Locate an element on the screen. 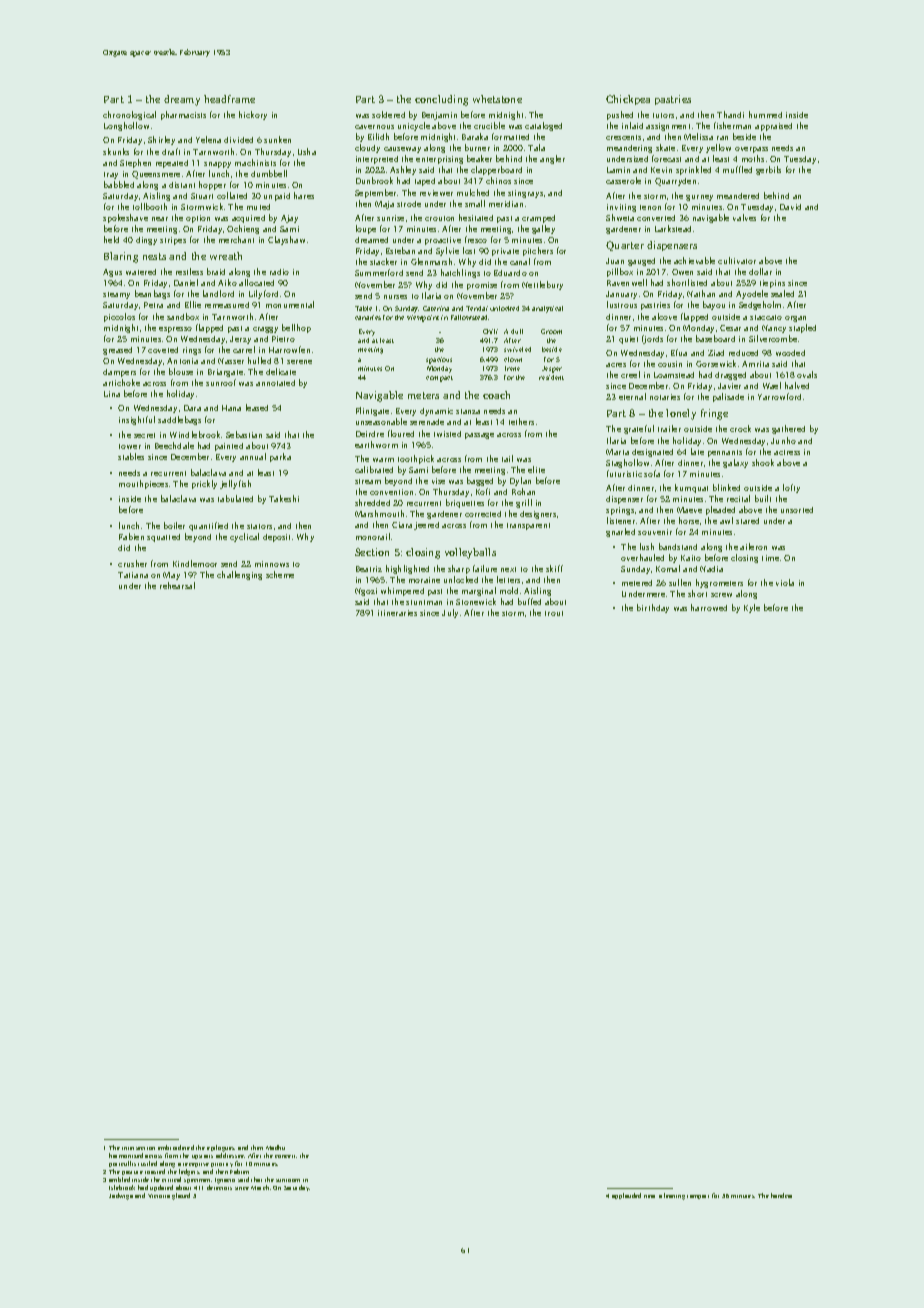 Image resolution: width=924 pixels, height=1308 pixels. blouse is located at coordinates (181, 371).
